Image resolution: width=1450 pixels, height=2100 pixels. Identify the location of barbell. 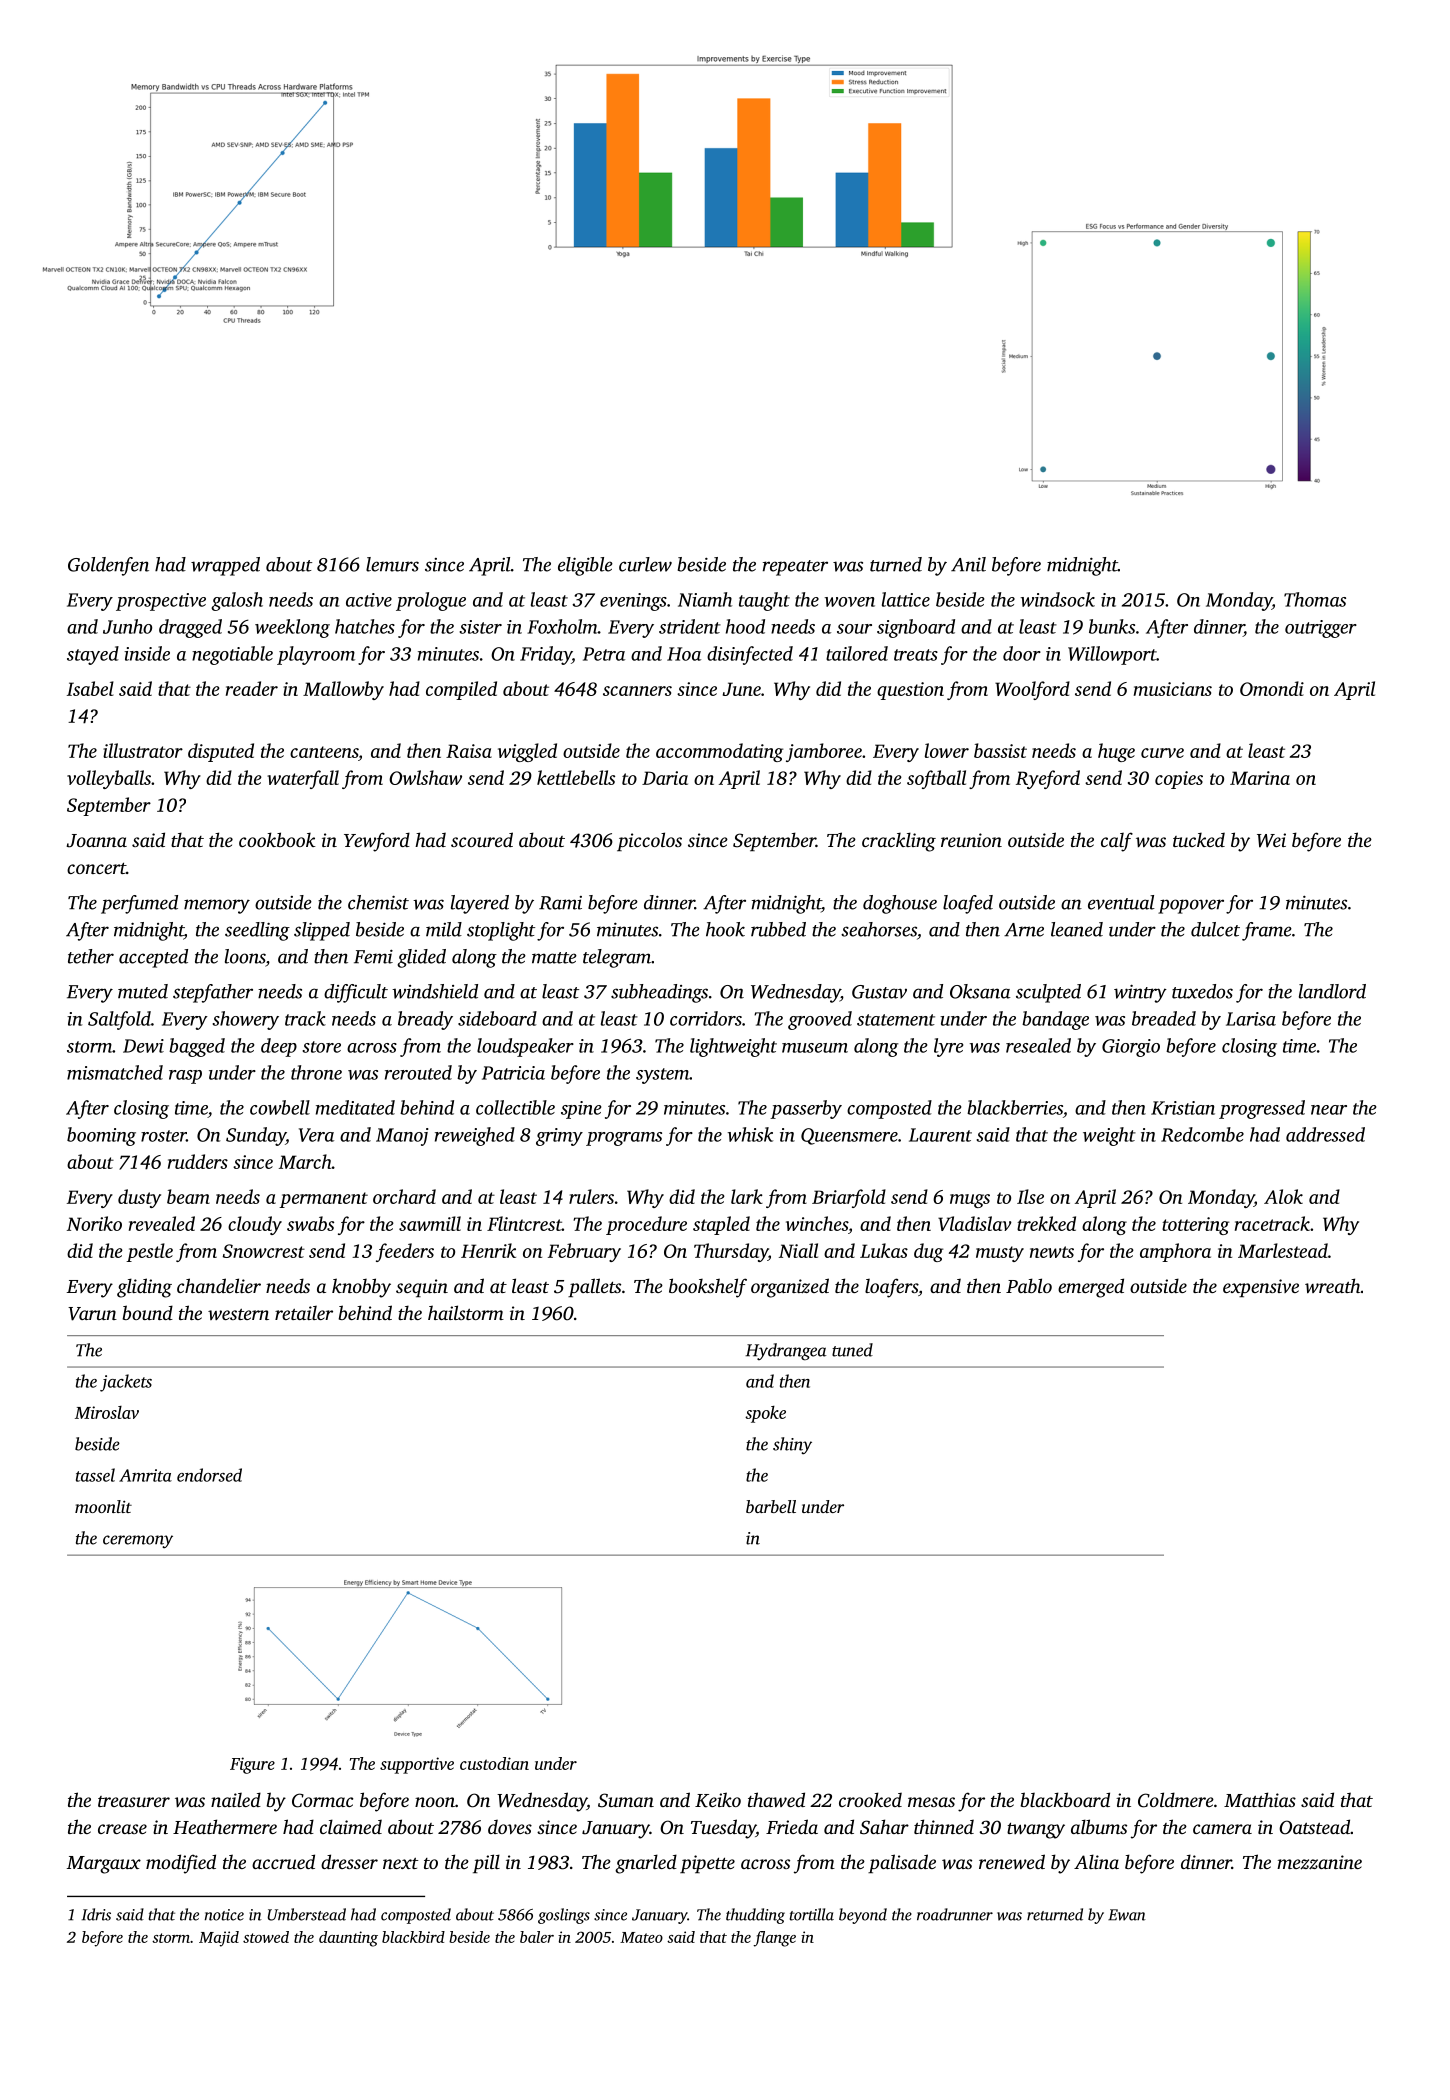
(771, 1506).
